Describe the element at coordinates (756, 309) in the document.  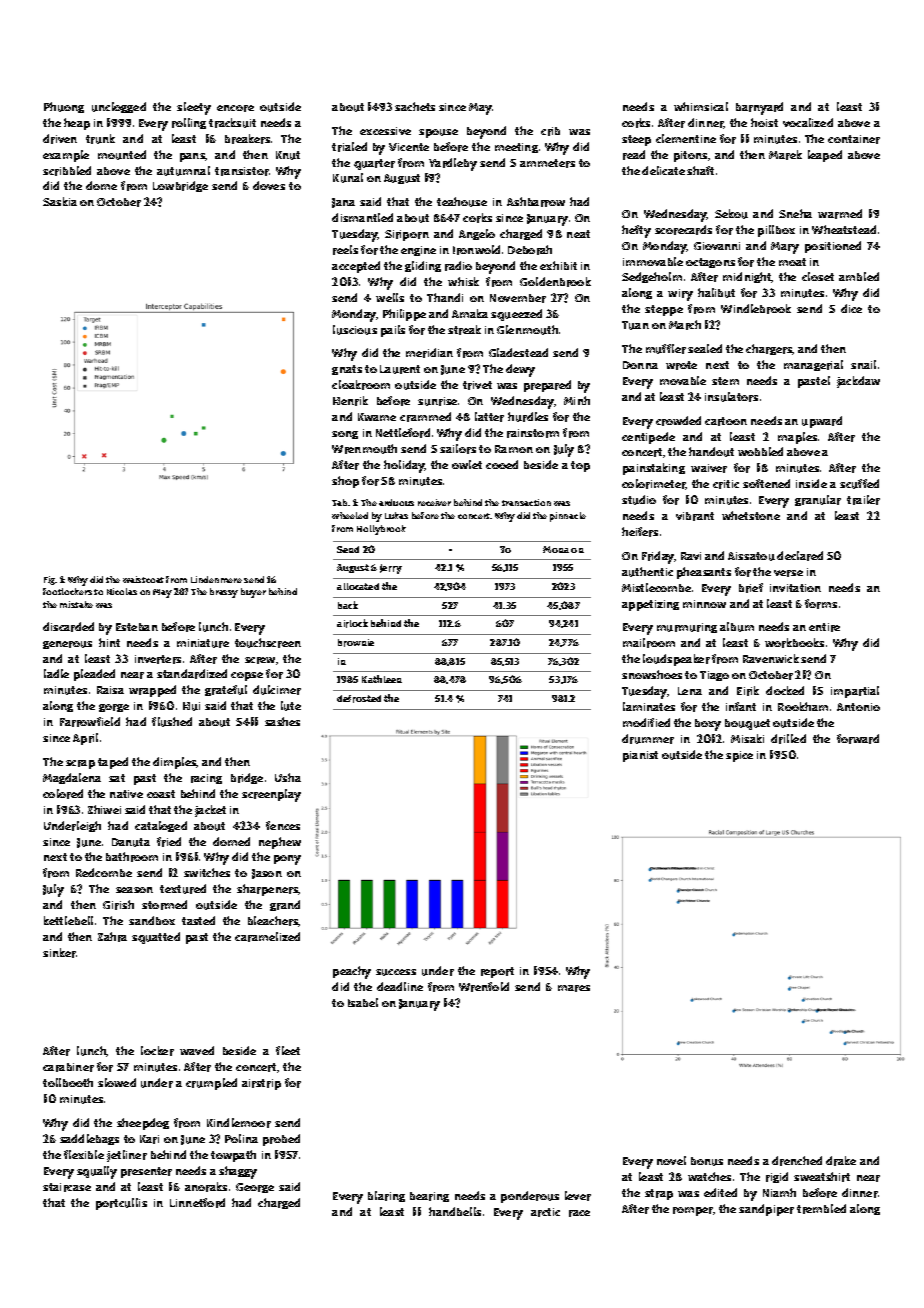
I see `Windlebrook` at that location.
